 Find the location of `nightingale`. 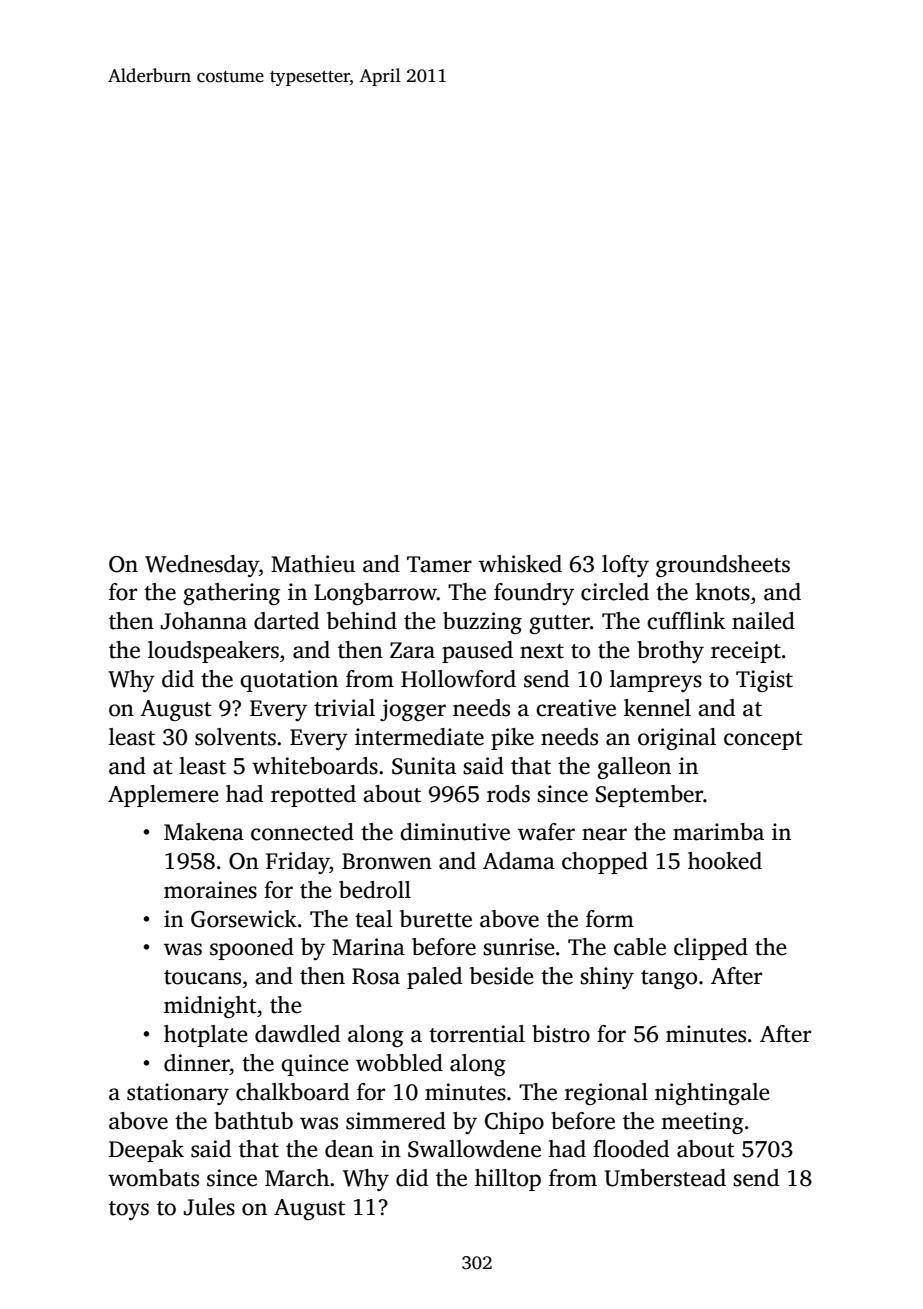

nightingale is located at coordinates (712, 1094).
